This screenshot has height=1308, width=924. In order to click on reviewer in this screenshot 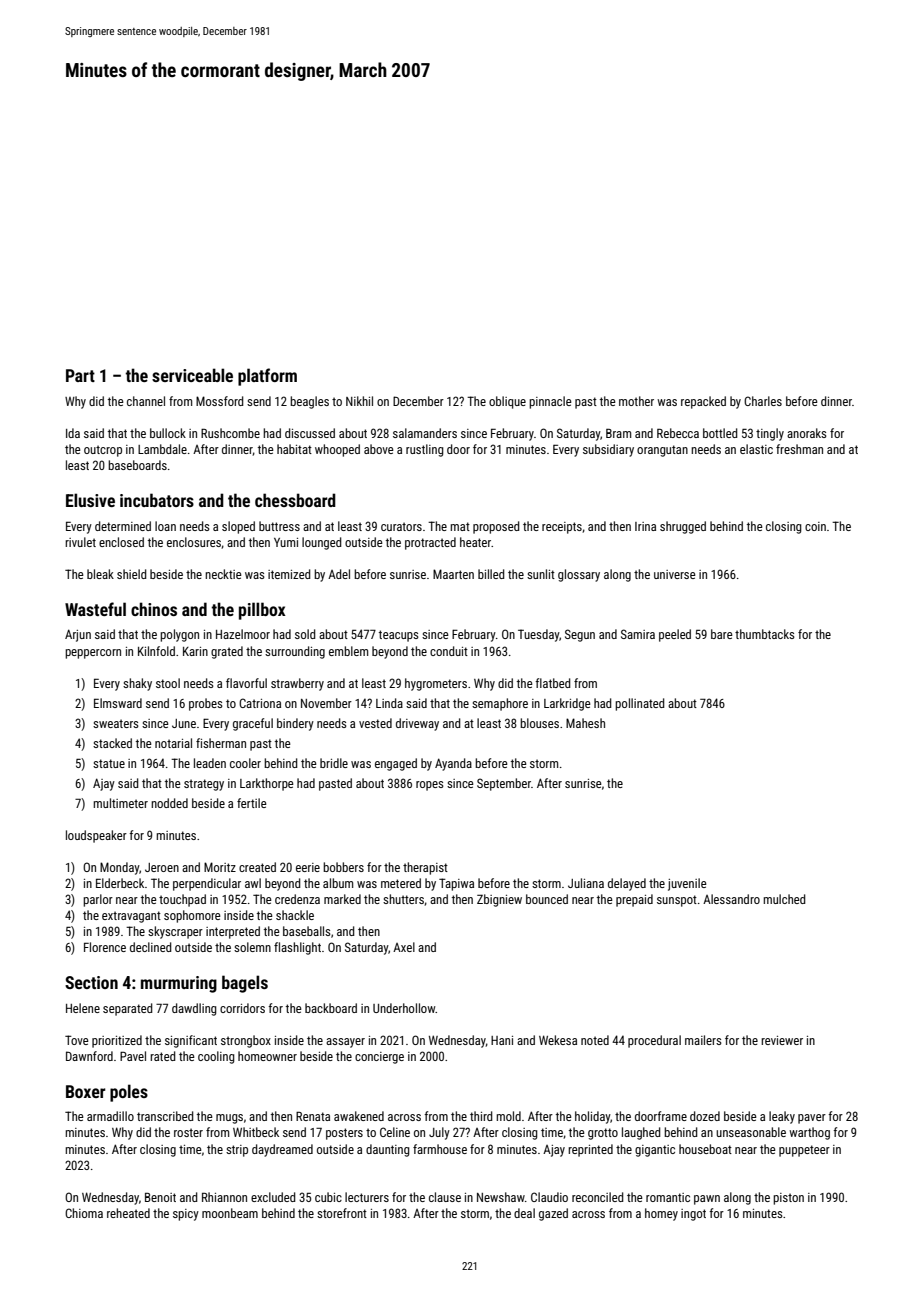, I will do `click(782, 1040)`.
